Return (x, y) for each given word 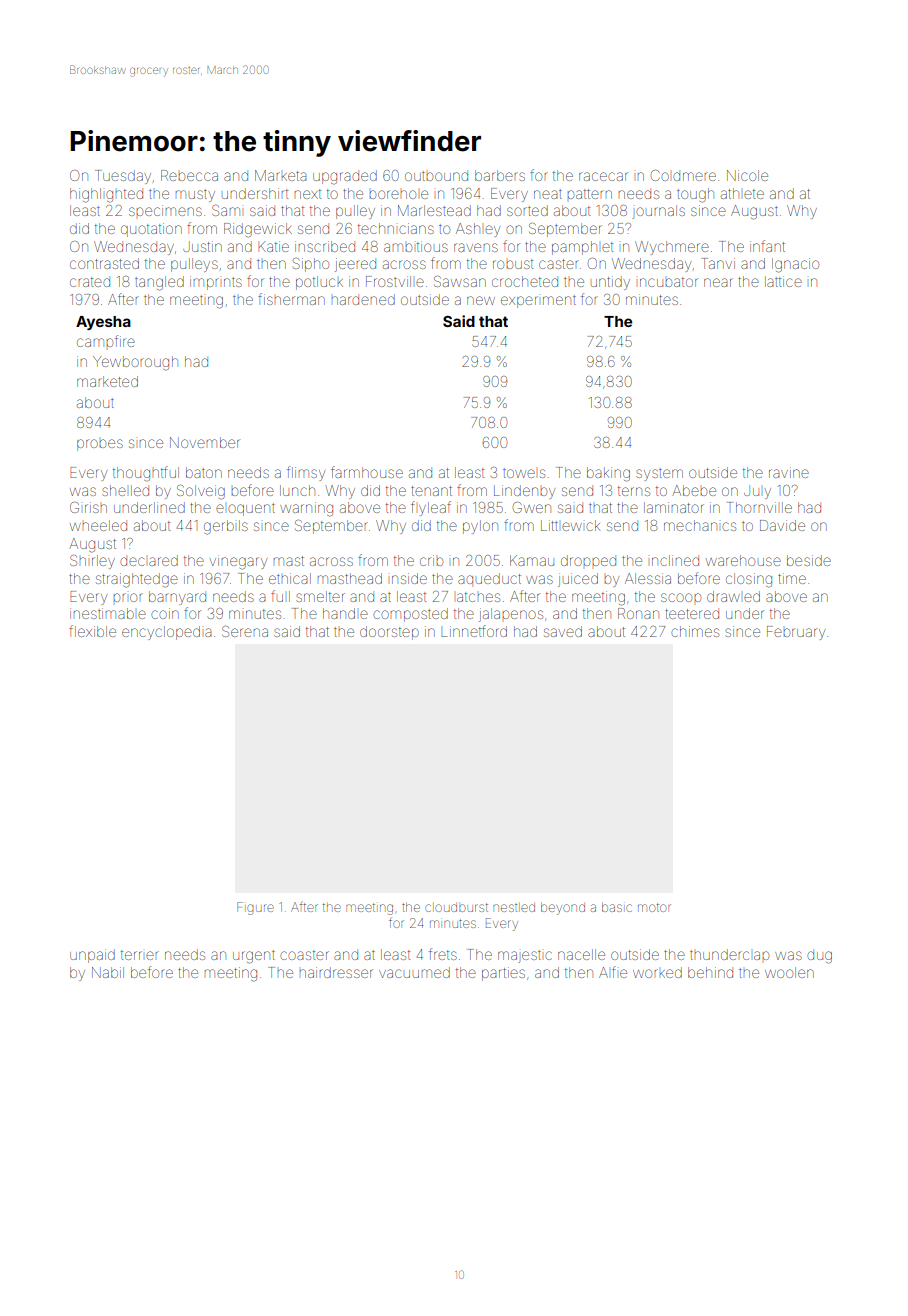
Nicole (747, 175)
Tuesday (123, 177)
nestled (514, 908)
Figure (255, 908)
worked (657, 972)
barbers (500, 175)
